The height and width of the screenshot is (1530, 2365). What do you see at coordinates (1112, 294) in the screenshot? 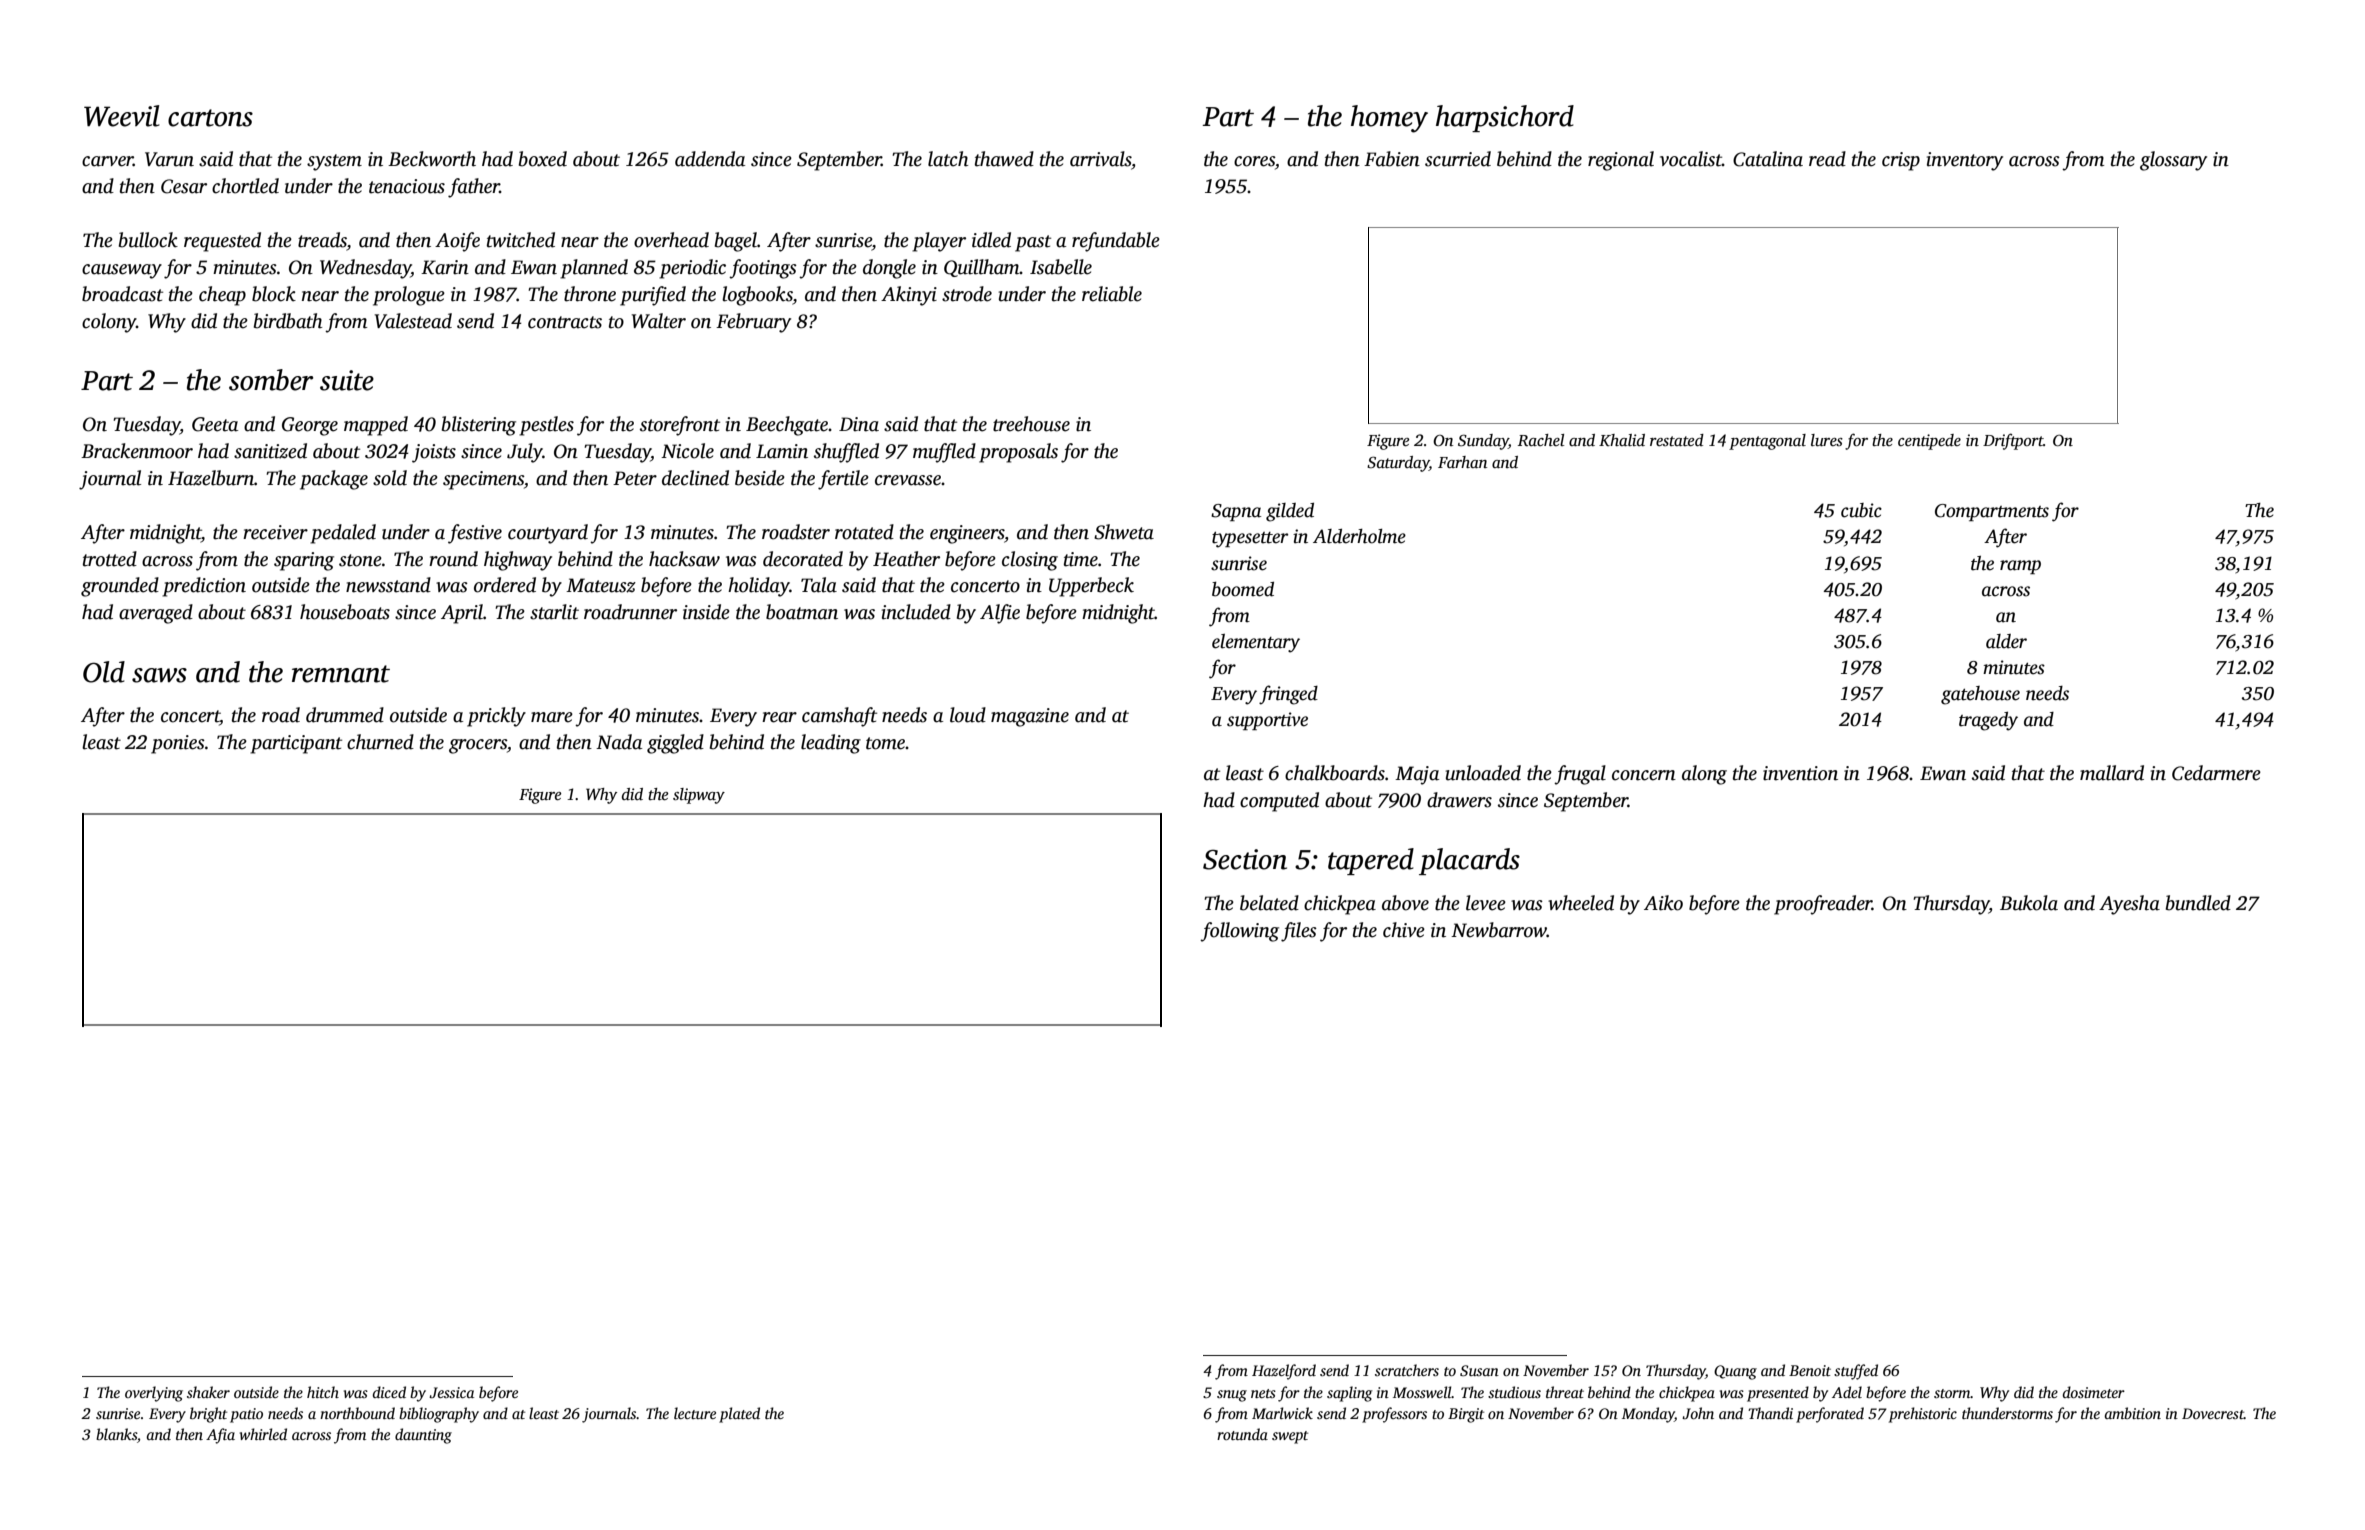
I see `reliable` at bounding box center [1112, 294].
